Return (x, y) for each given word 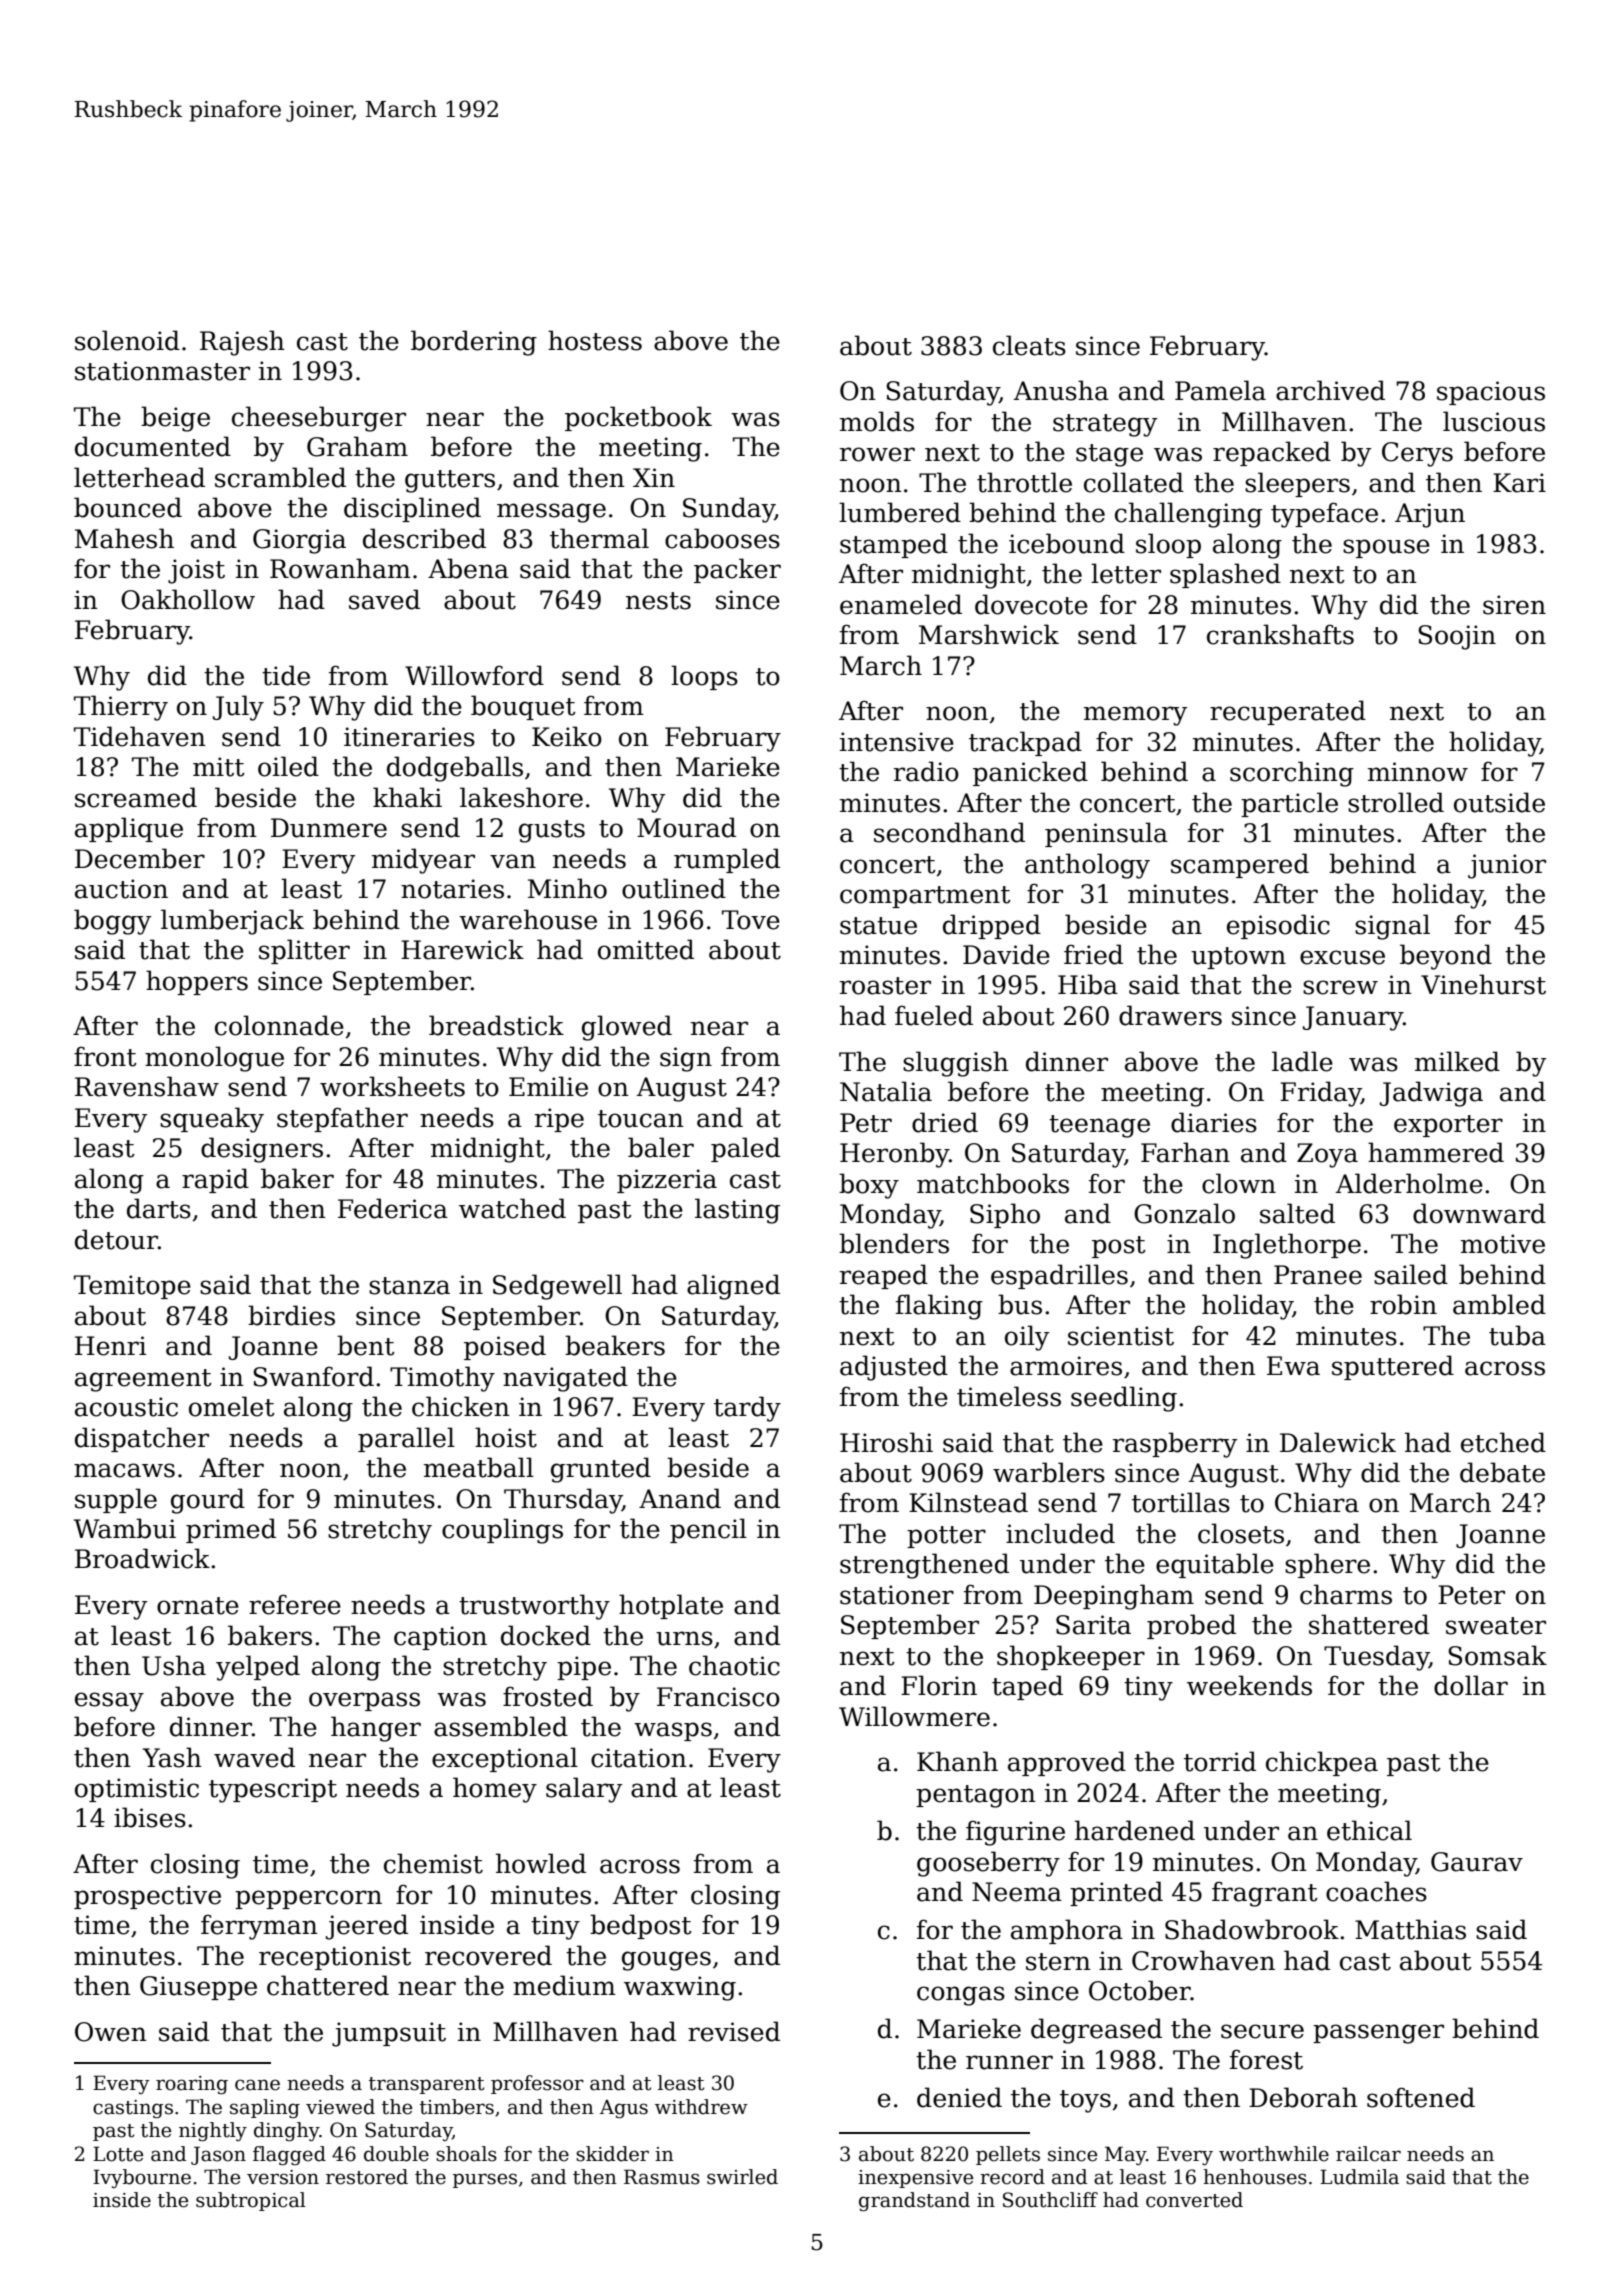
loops (704, 677)
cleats (1029, 345)
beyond (1446, 957)
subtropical (251, 2201)
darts (159, 1208)
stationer (897, 1595)
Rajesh (242, 343)
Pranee (1318, 1275)
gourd (208, 1501)
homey (495, 1790)
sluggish (956, 1064)
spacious (1491, 393)
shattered (1369, 1624)
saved (384, 599)
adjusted (894, 1368)
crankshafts (1280, 634)
